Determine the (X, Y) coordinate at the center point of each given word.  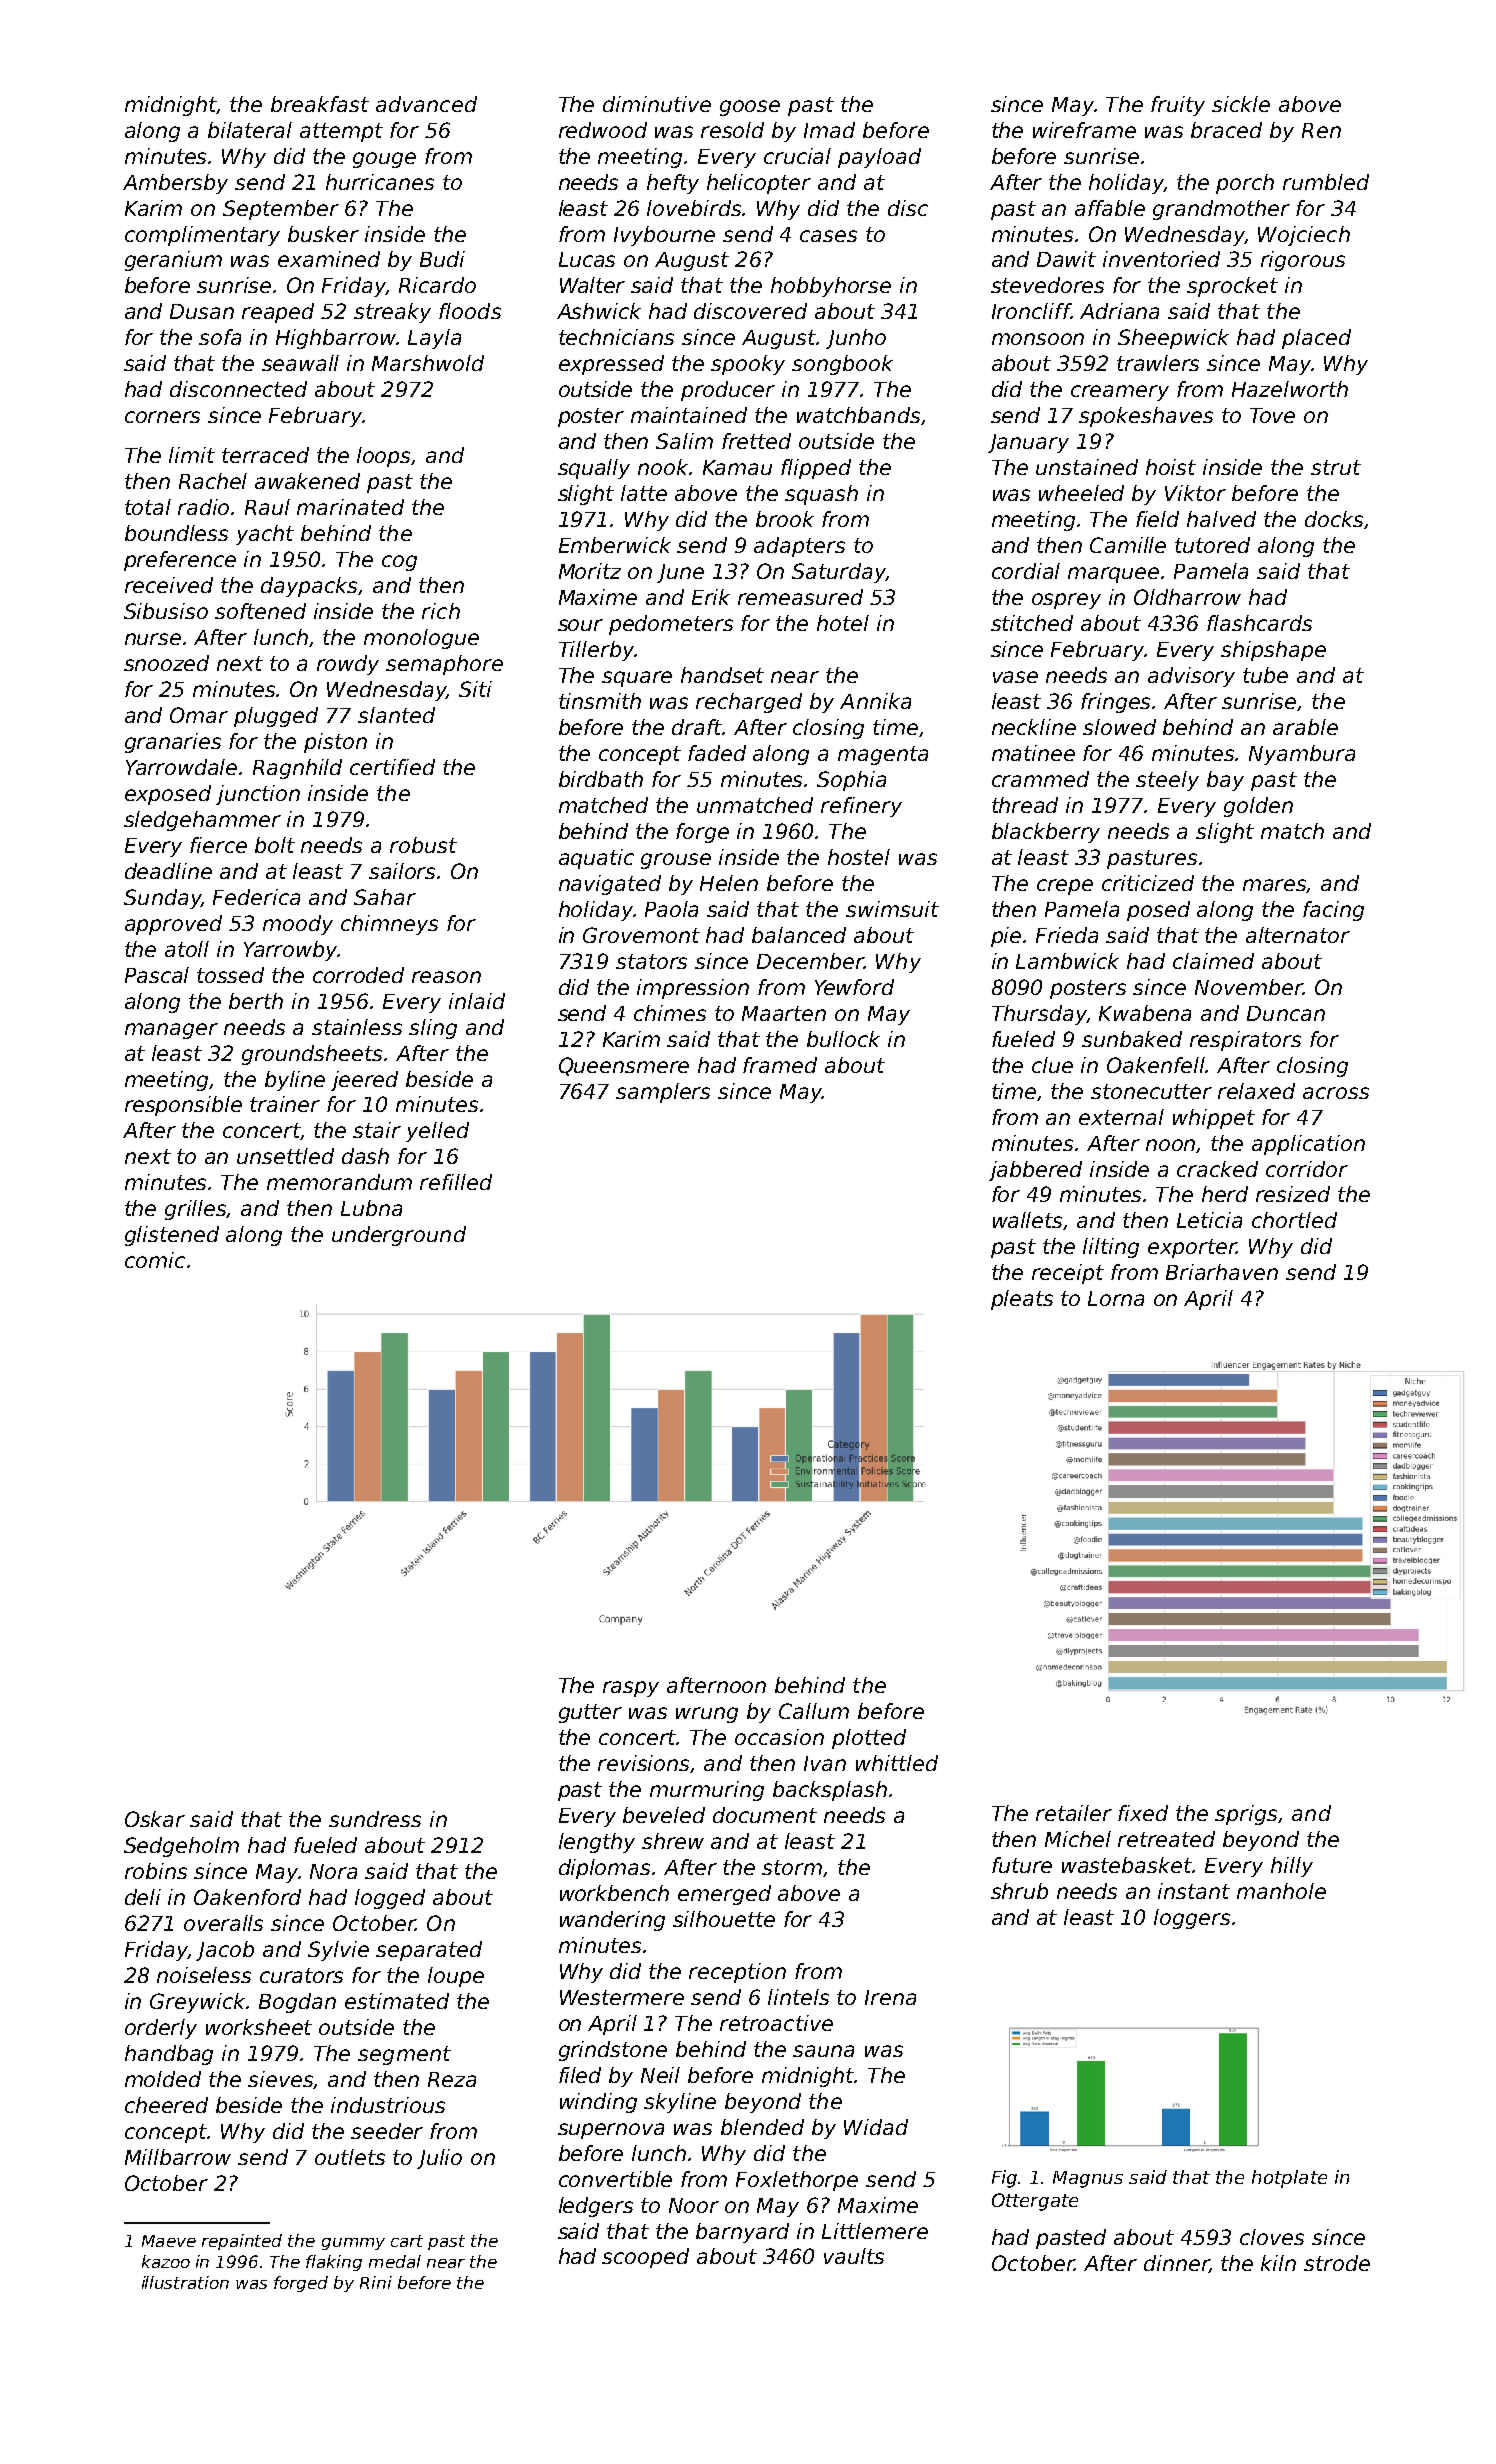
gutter (590, 1713)
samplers (663, 1093)
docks (1334, 519)
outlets (350, 2157)
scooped (645, 2258)
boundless (176, 533)
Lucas (587, 259)
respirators (1245, 1041)
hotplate (1289, 2179)
